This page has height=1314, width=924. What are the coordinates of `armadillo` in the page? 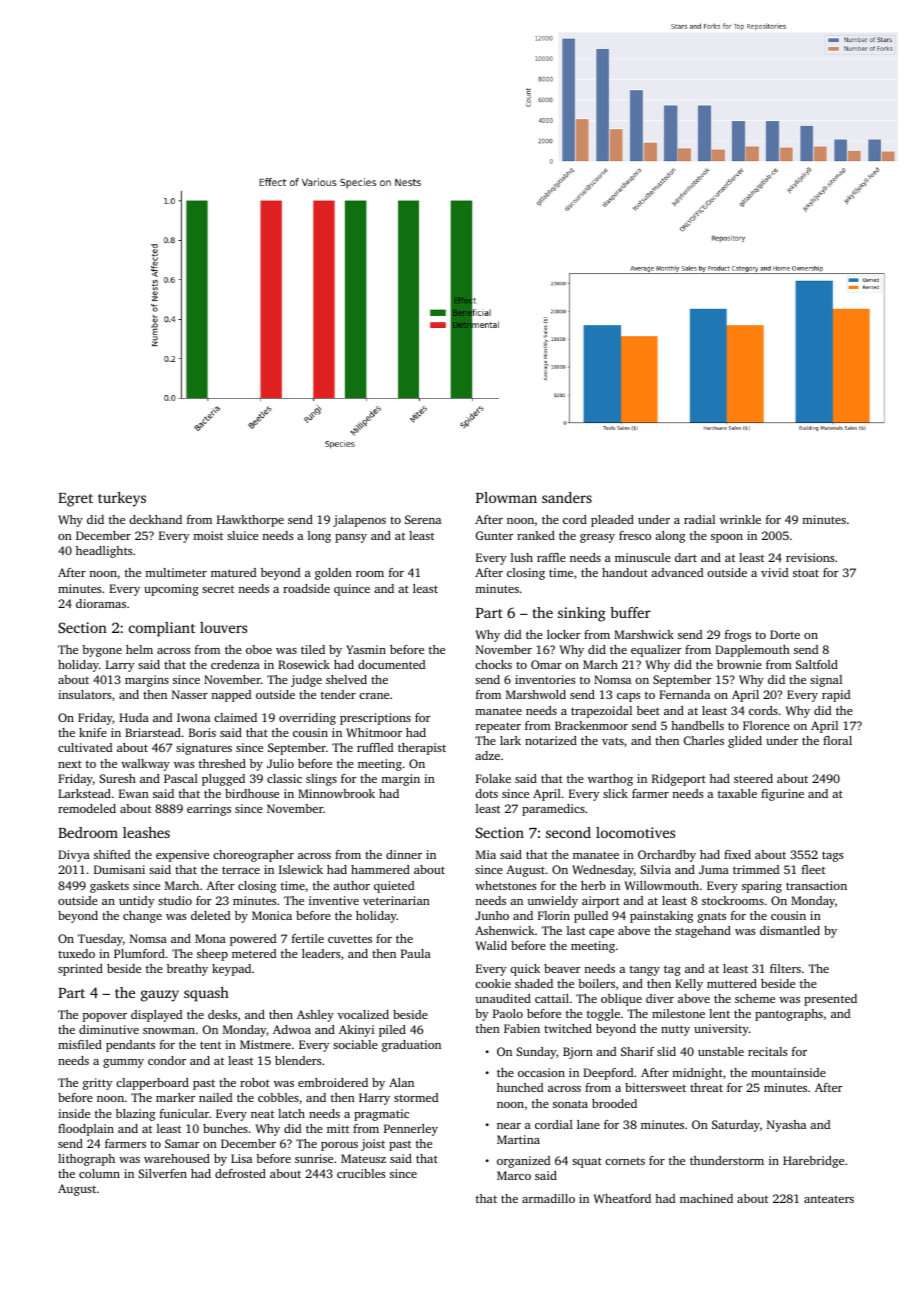 It's located at (548, 1198).
